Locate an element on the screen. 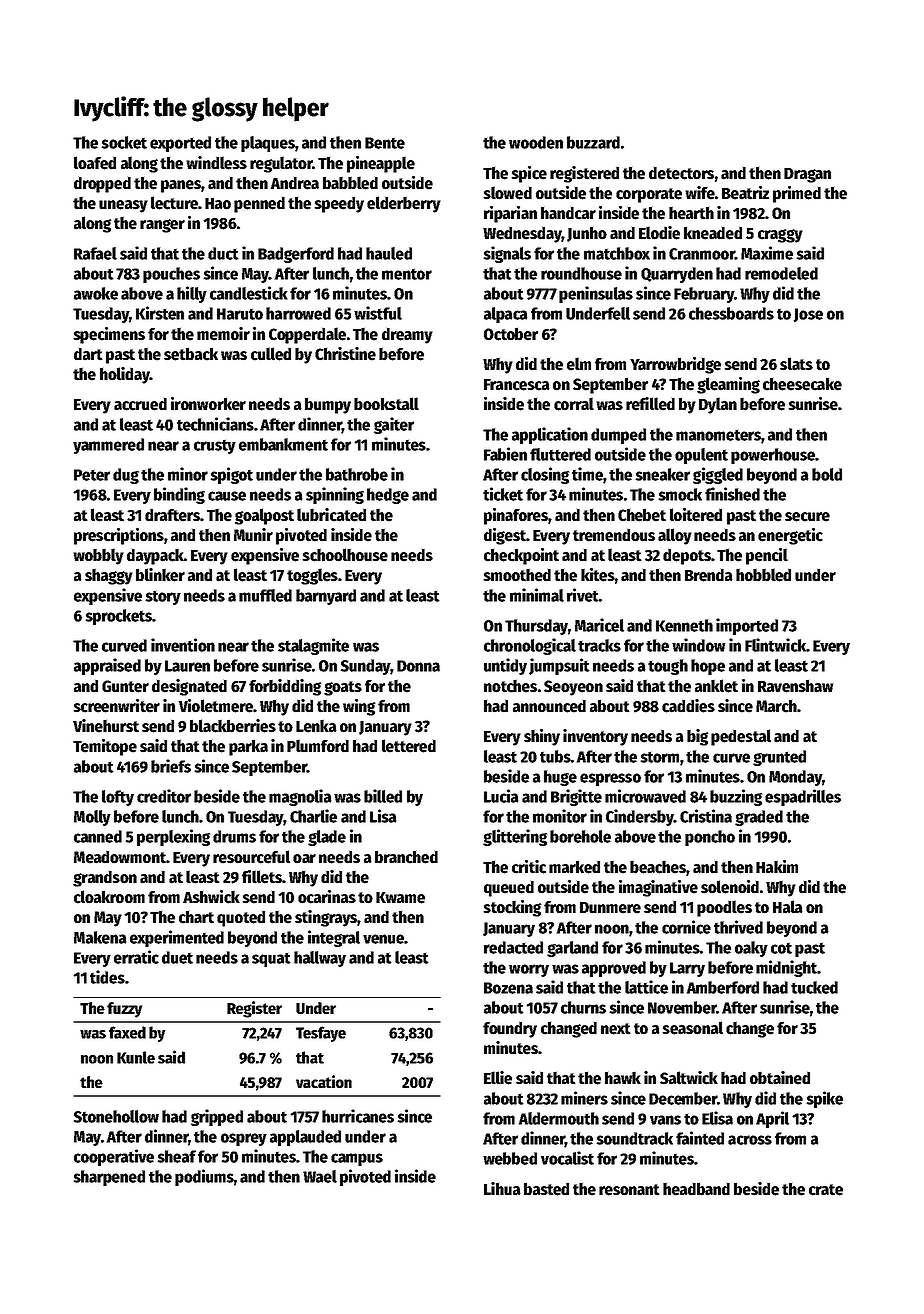 The width and height of the screenshot is (924, 1314). stalagmite is located at coordinates (313, 646).
